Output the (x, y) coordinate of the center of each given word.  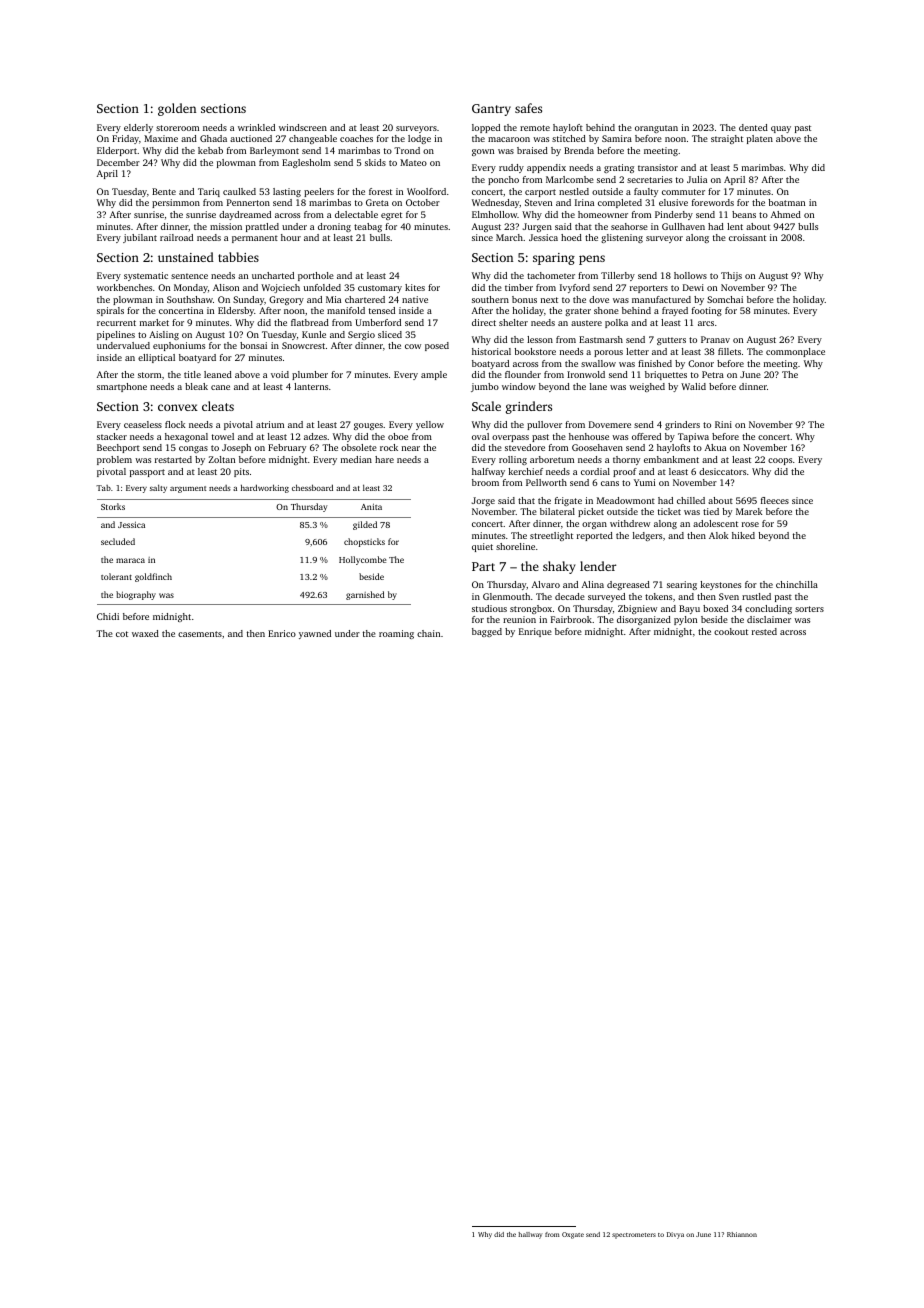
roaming (396, 634)
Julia (697, 179)
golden (177, 109)
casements (200, 634)
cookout (731, 631)
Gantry (491, 110)
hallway (530, 1235)
